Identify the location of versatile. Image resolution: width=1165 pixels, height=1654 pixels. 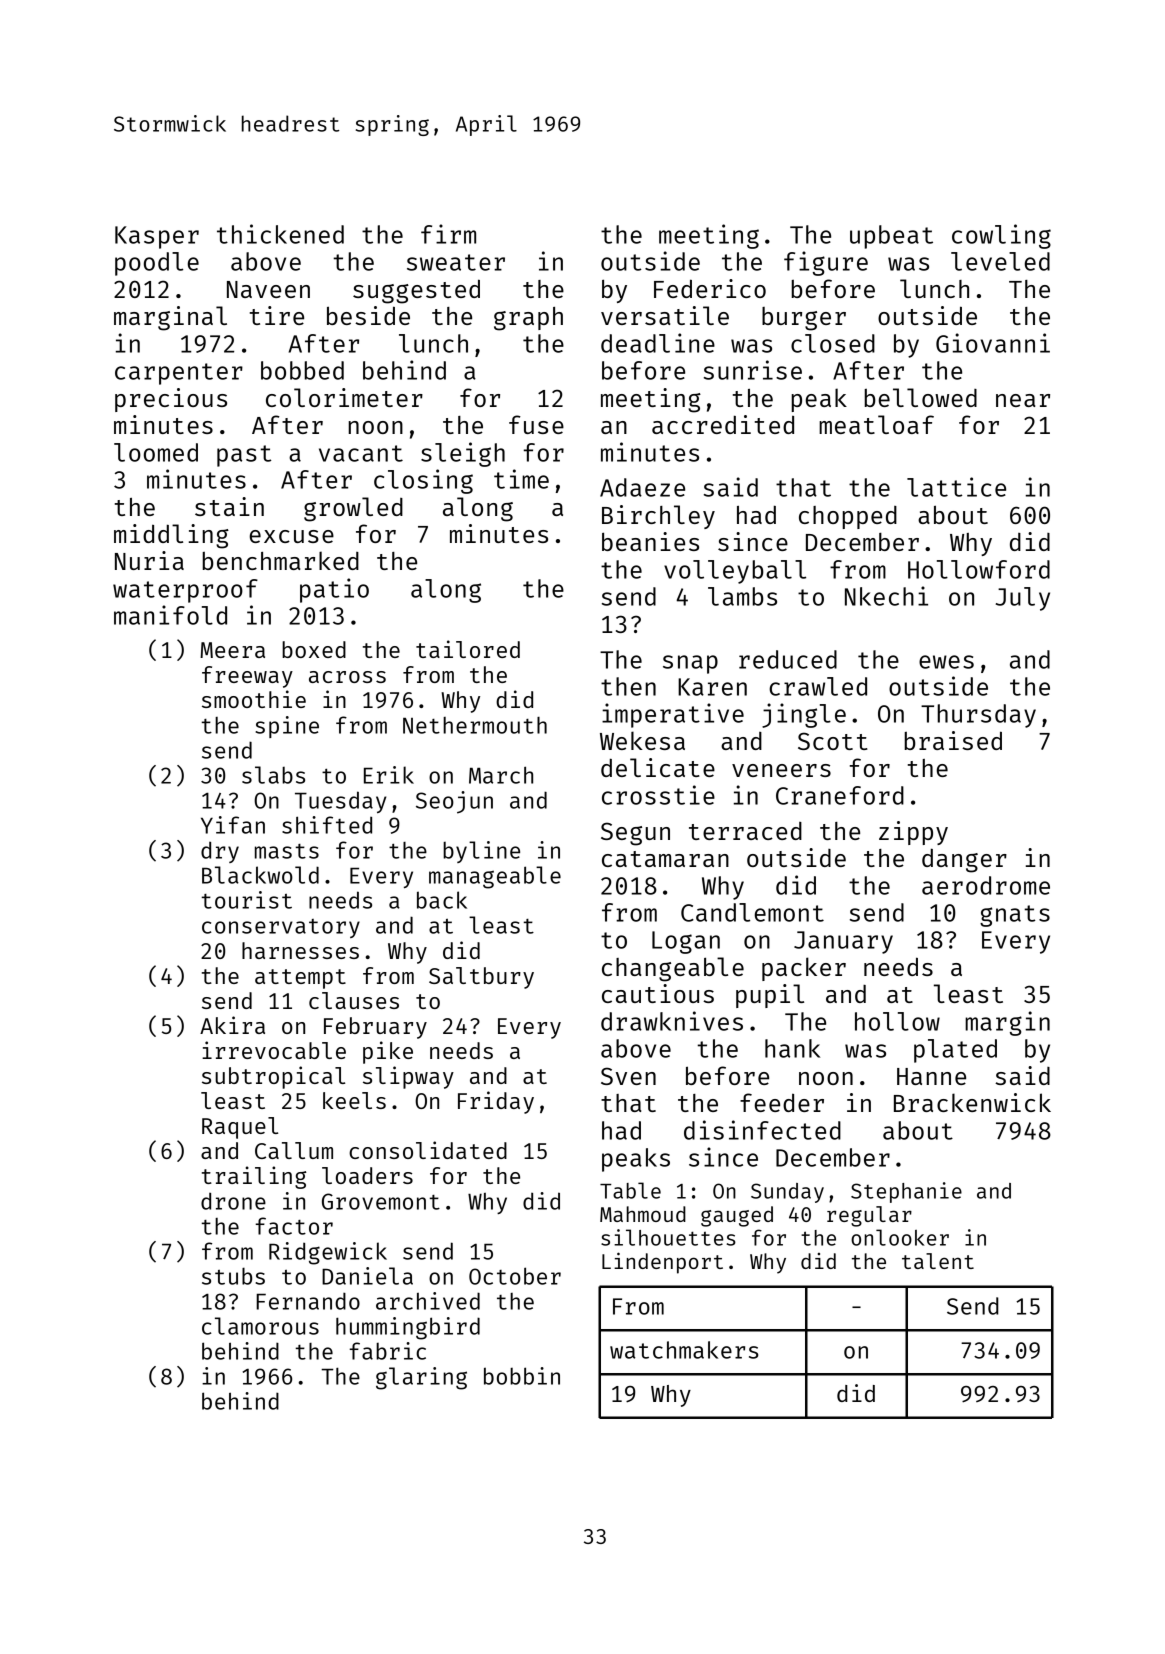
(665, 315).
